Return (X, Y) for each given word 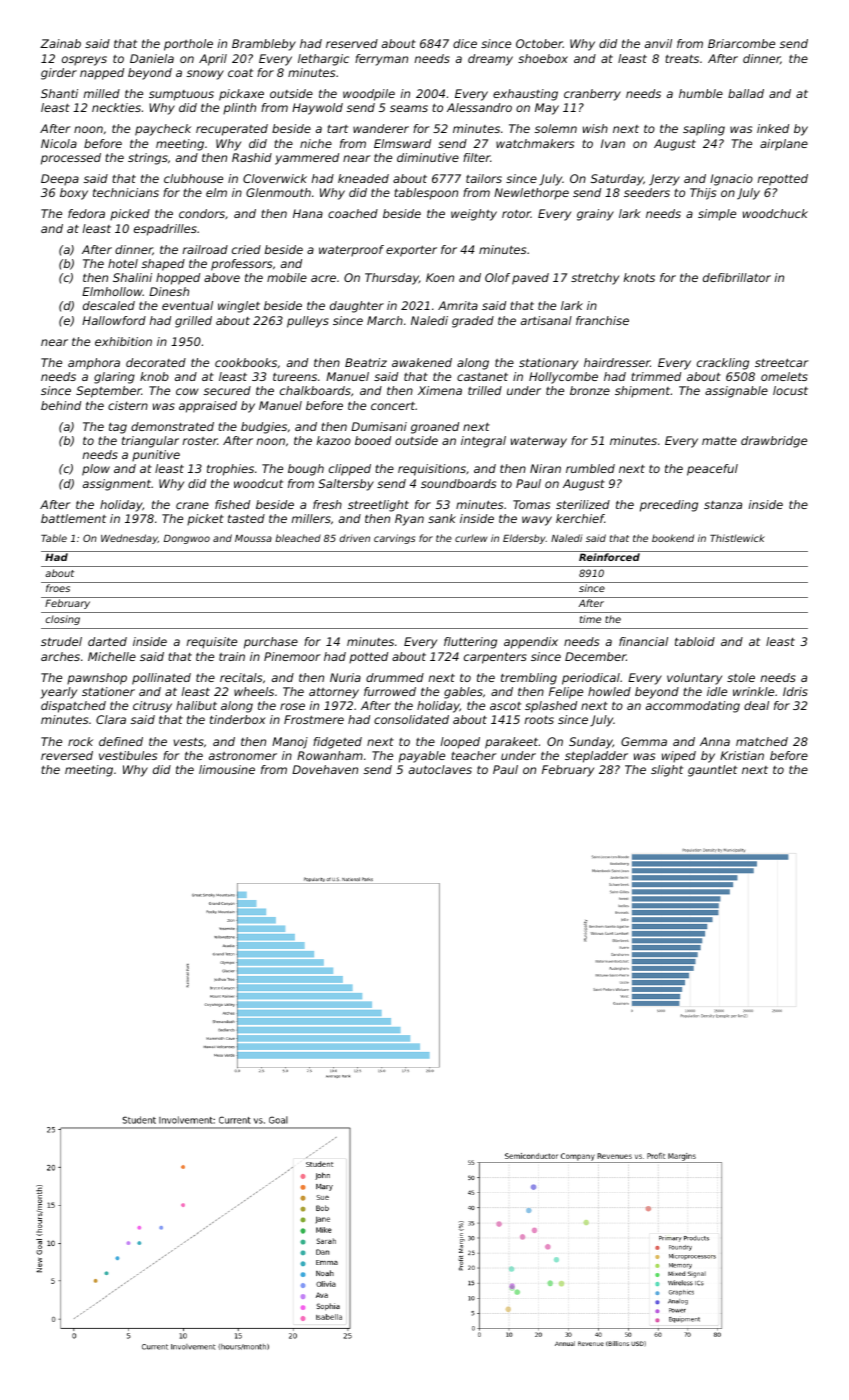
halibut (196, 705)
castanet (482, 376)
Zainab (60, 43)
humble (701, 93)
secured (227, 390)
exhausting (525, 95)
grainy (595, 215)
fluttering (470, 643)
